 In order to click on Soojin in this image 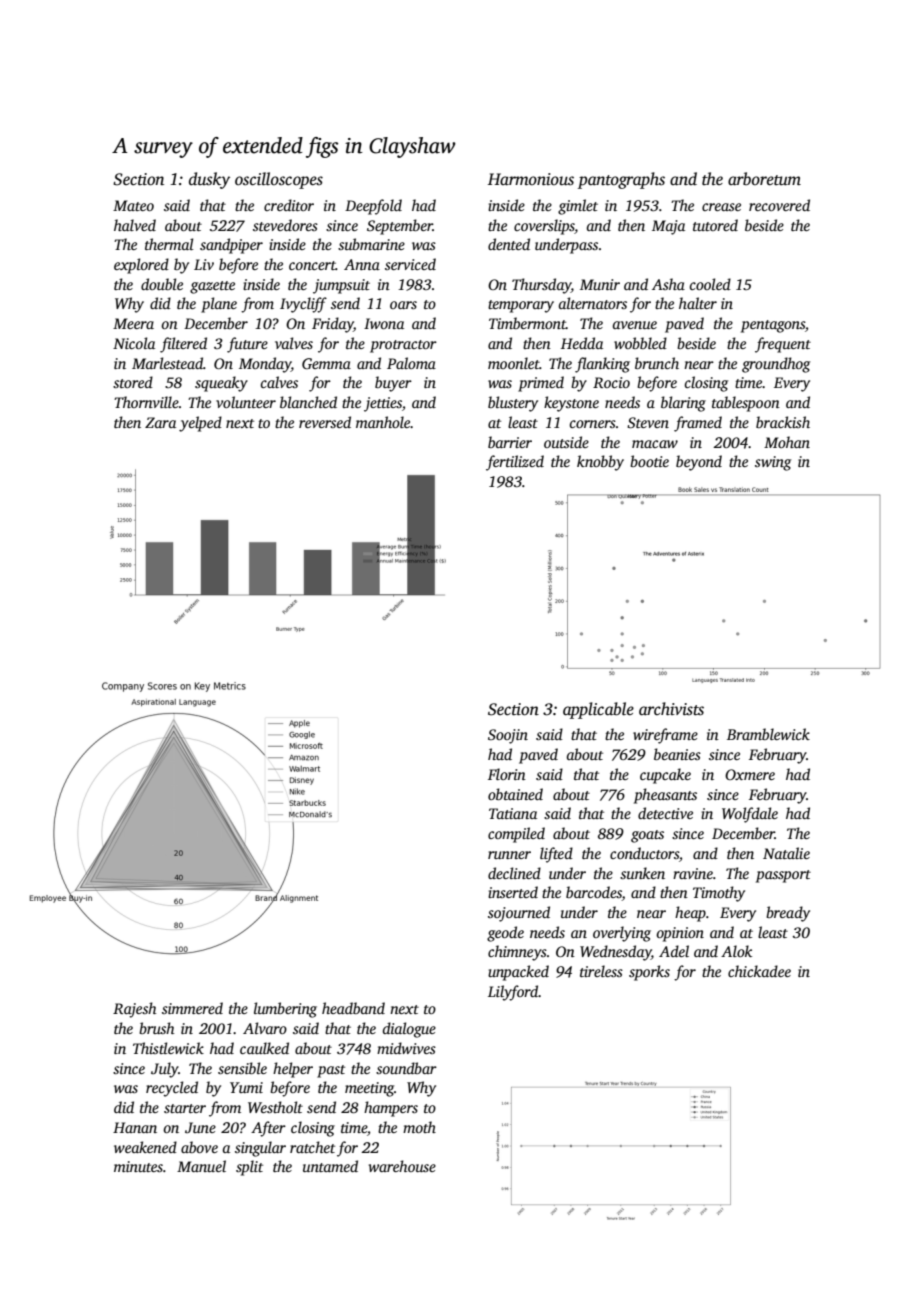, I will do `click(508, 736)`.
